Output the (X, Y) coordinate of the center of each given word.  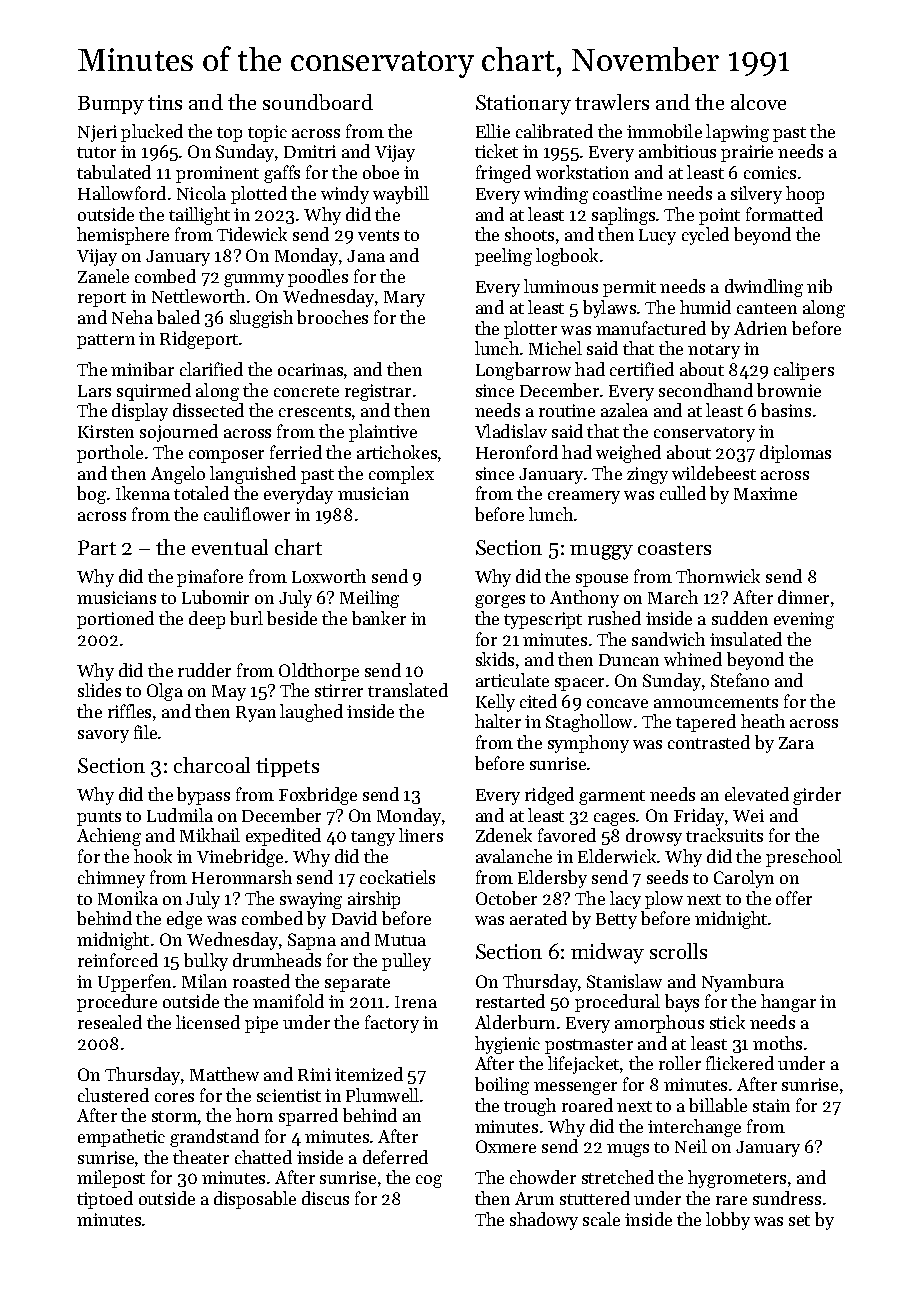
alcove (758, 102)
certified (642, 369)
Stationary (523, 105)
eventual (230, 547)
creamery (584, 497)
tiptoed (105, 1200)
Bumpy (111, 105)
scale (601, 1219)
